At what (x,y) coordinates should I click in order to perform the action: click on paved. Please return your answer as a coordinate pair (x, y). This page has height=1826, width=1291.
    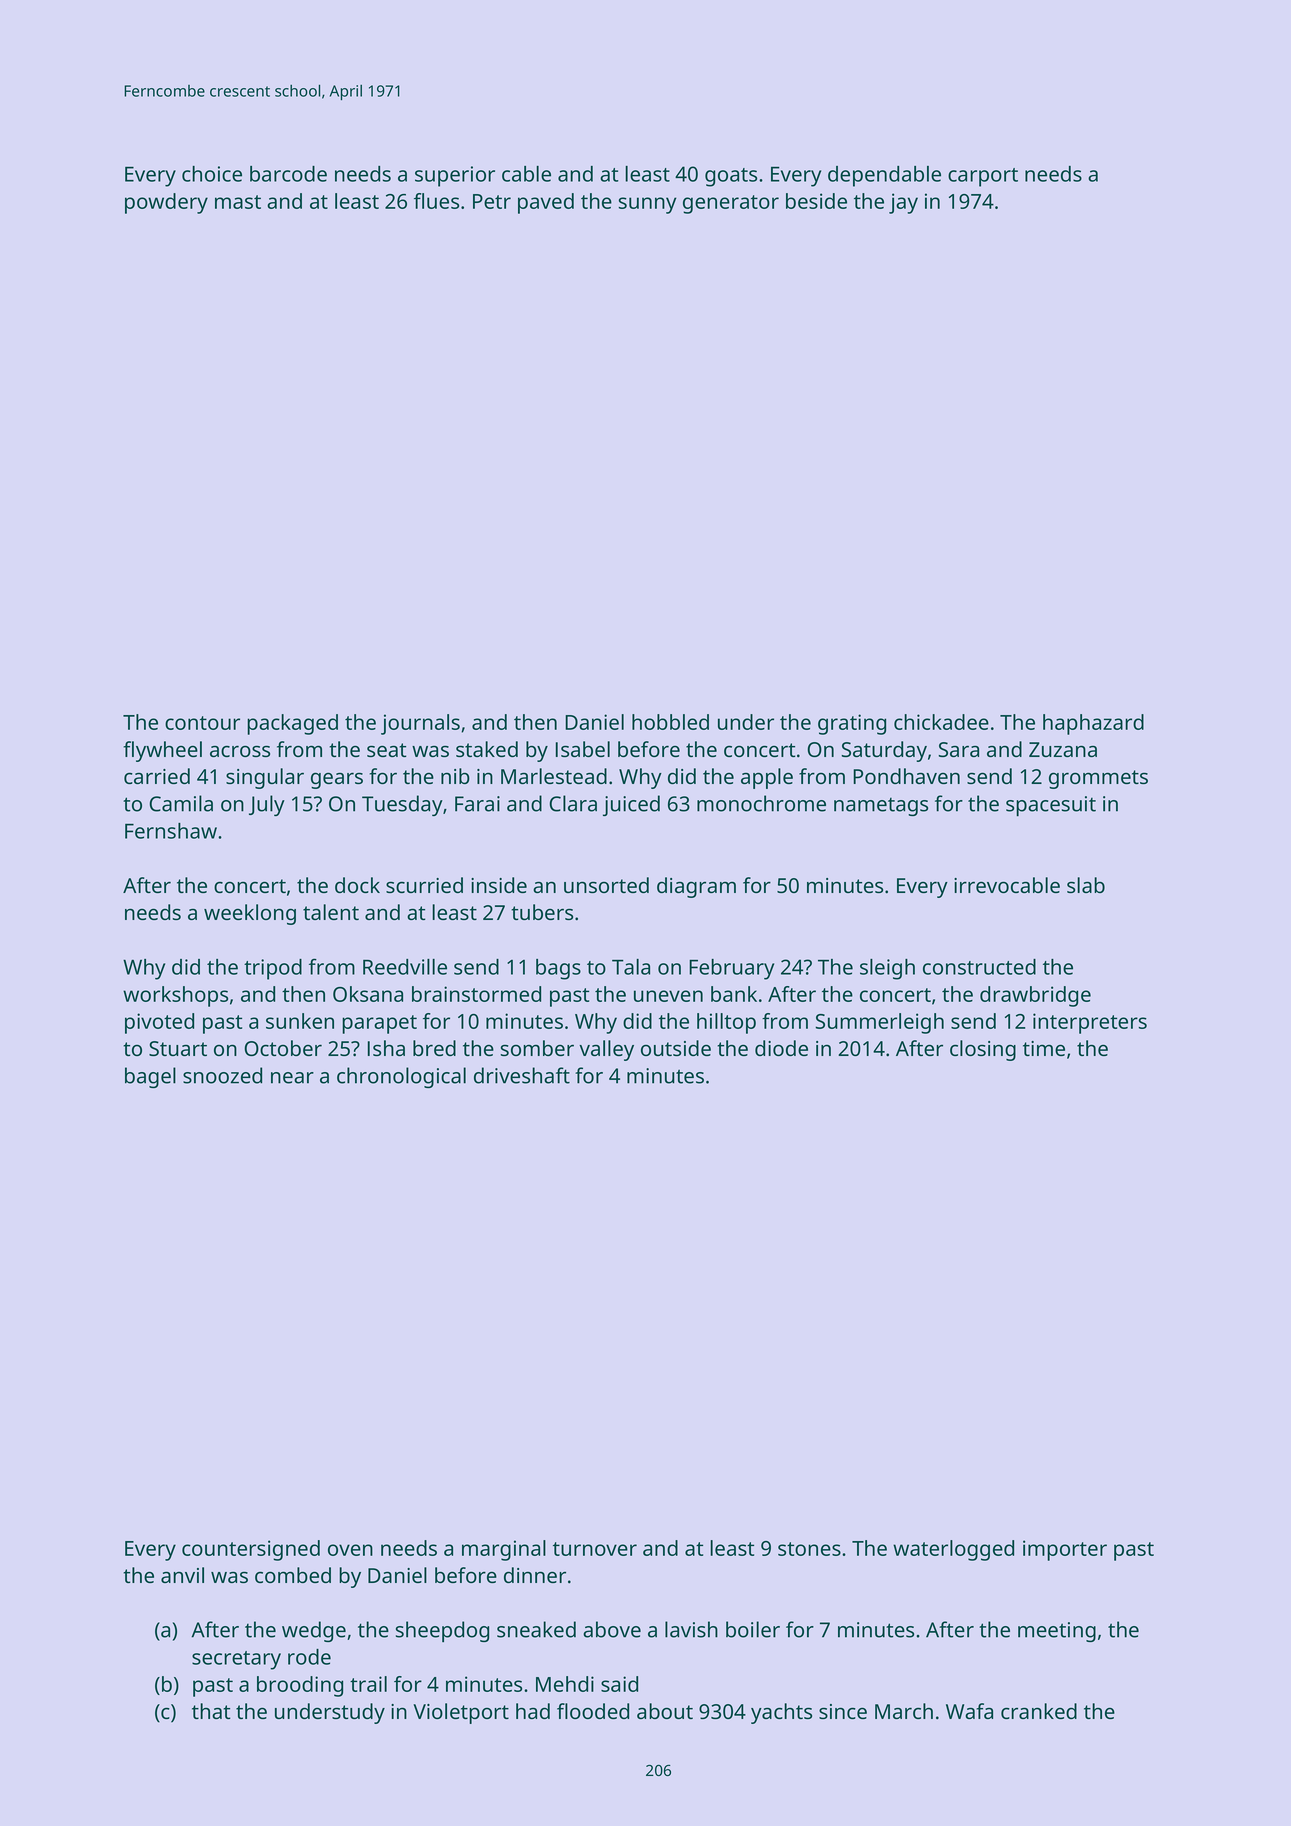
    Looking at the image, I should click on (546, 203).
